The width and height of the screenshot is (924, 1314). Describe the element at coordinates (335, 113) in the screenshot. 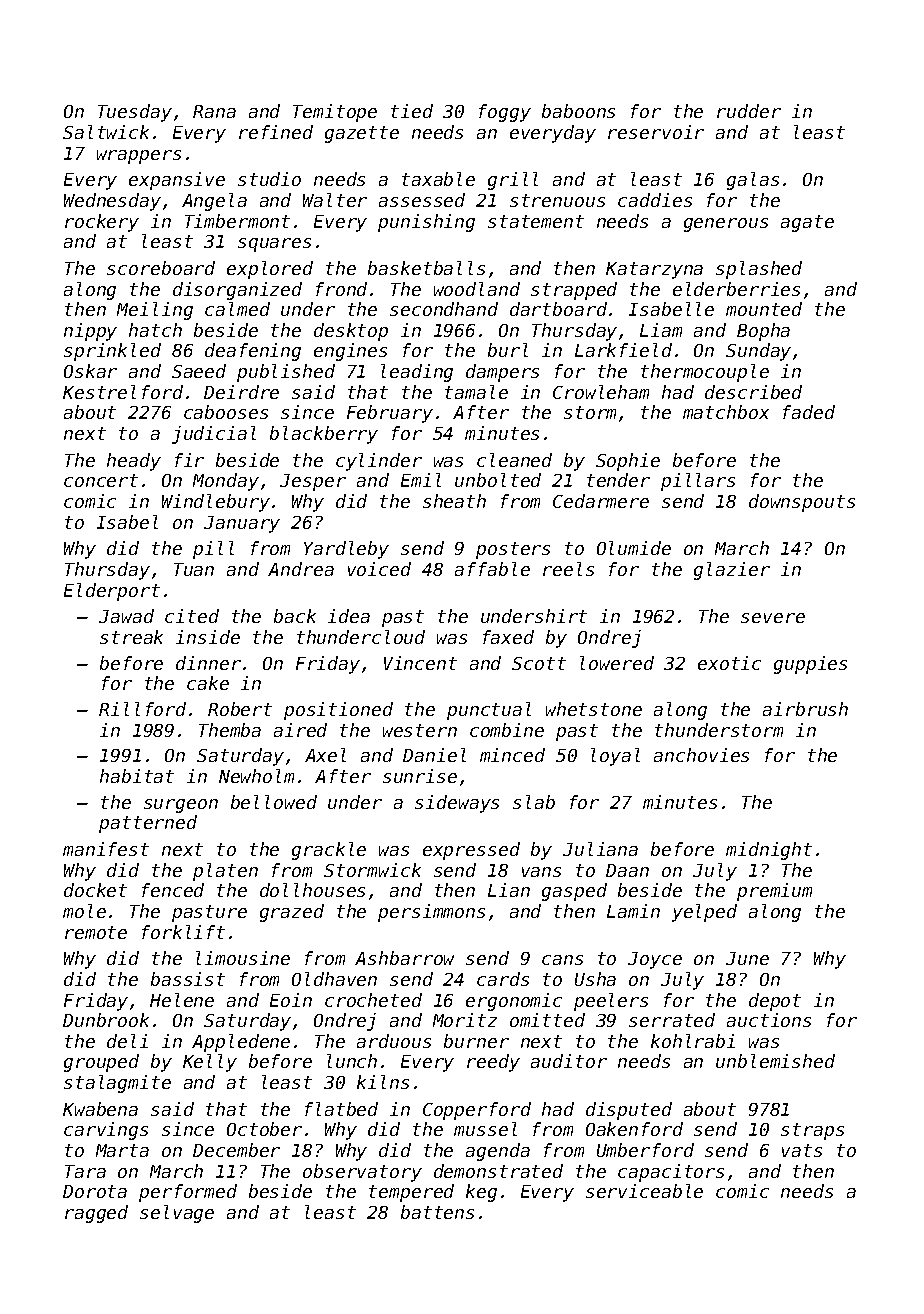

I see `Temitope` at that location.
